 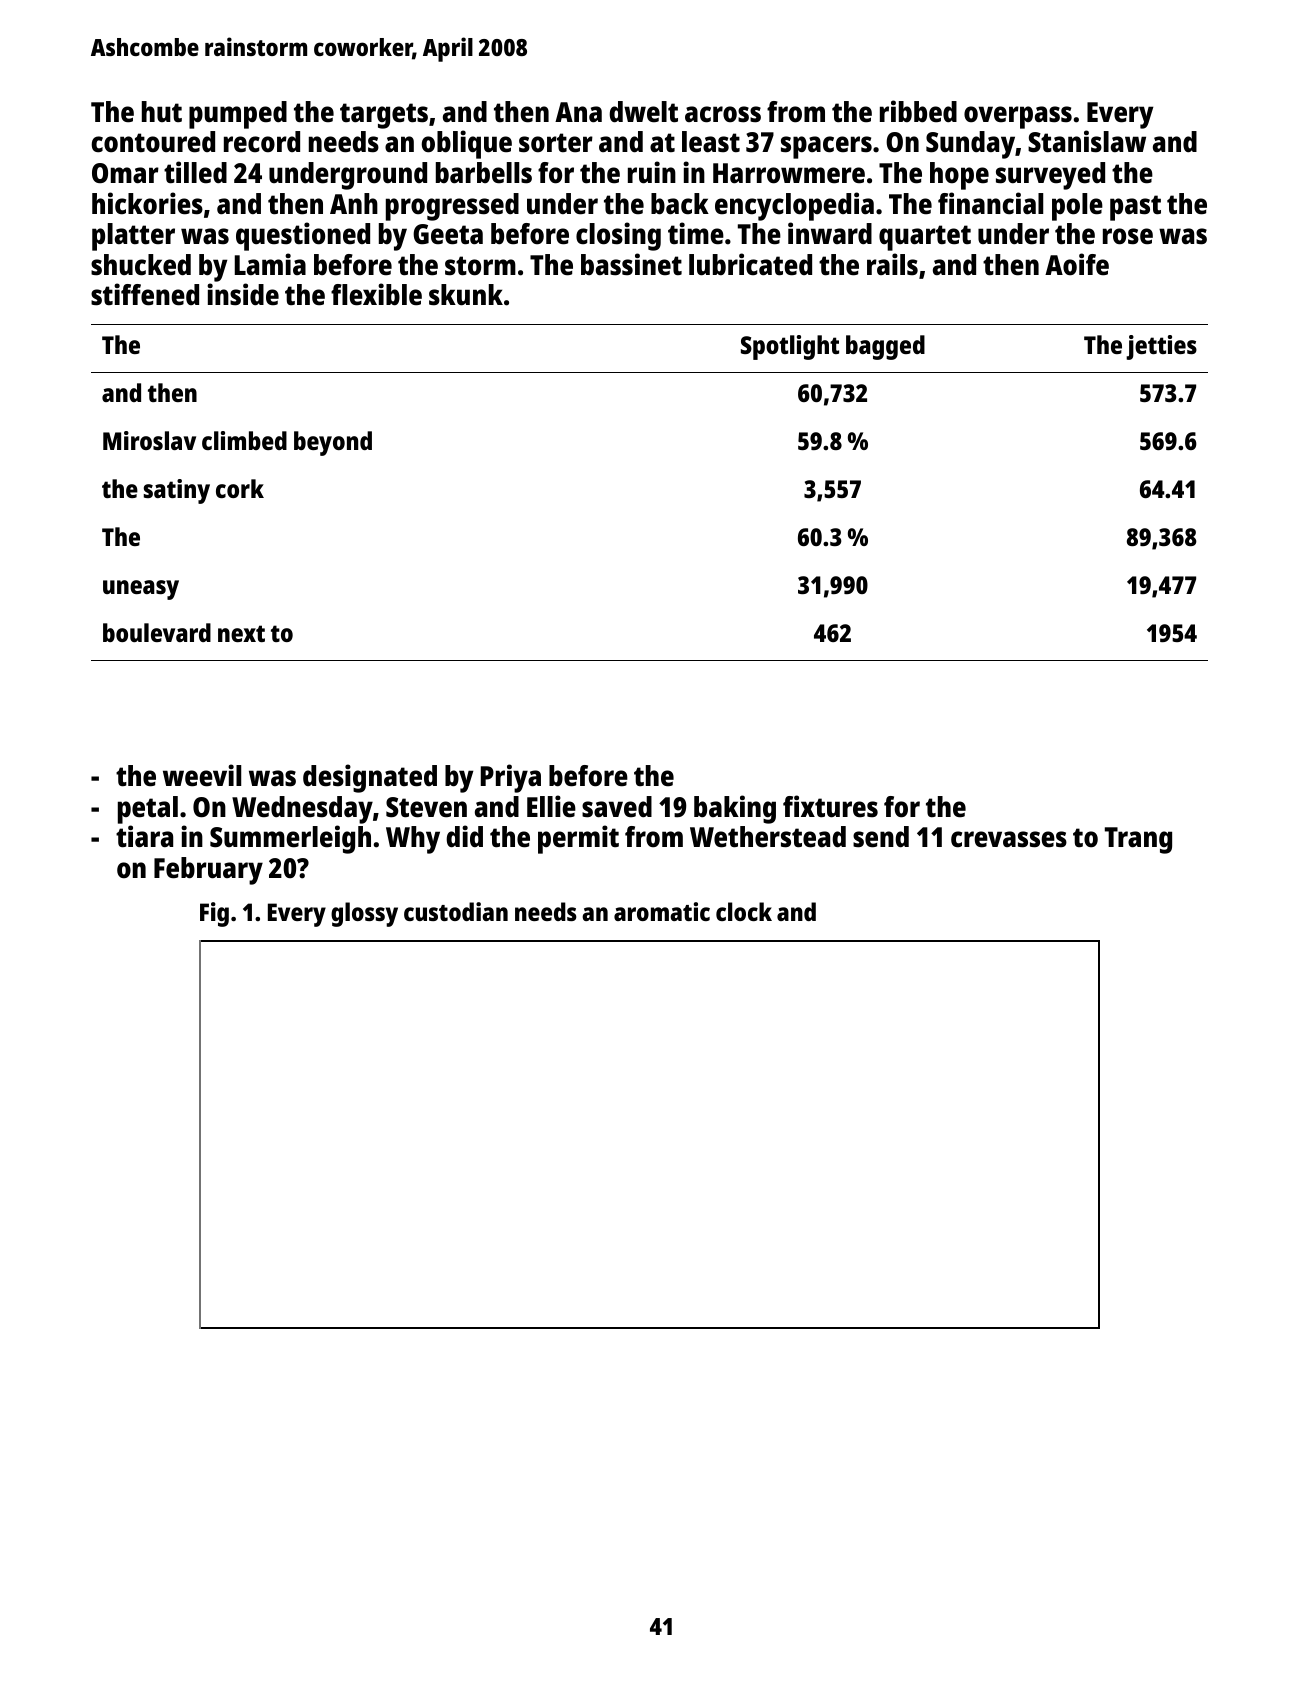 I want to click on glossy, so click(x=364, y=914).
